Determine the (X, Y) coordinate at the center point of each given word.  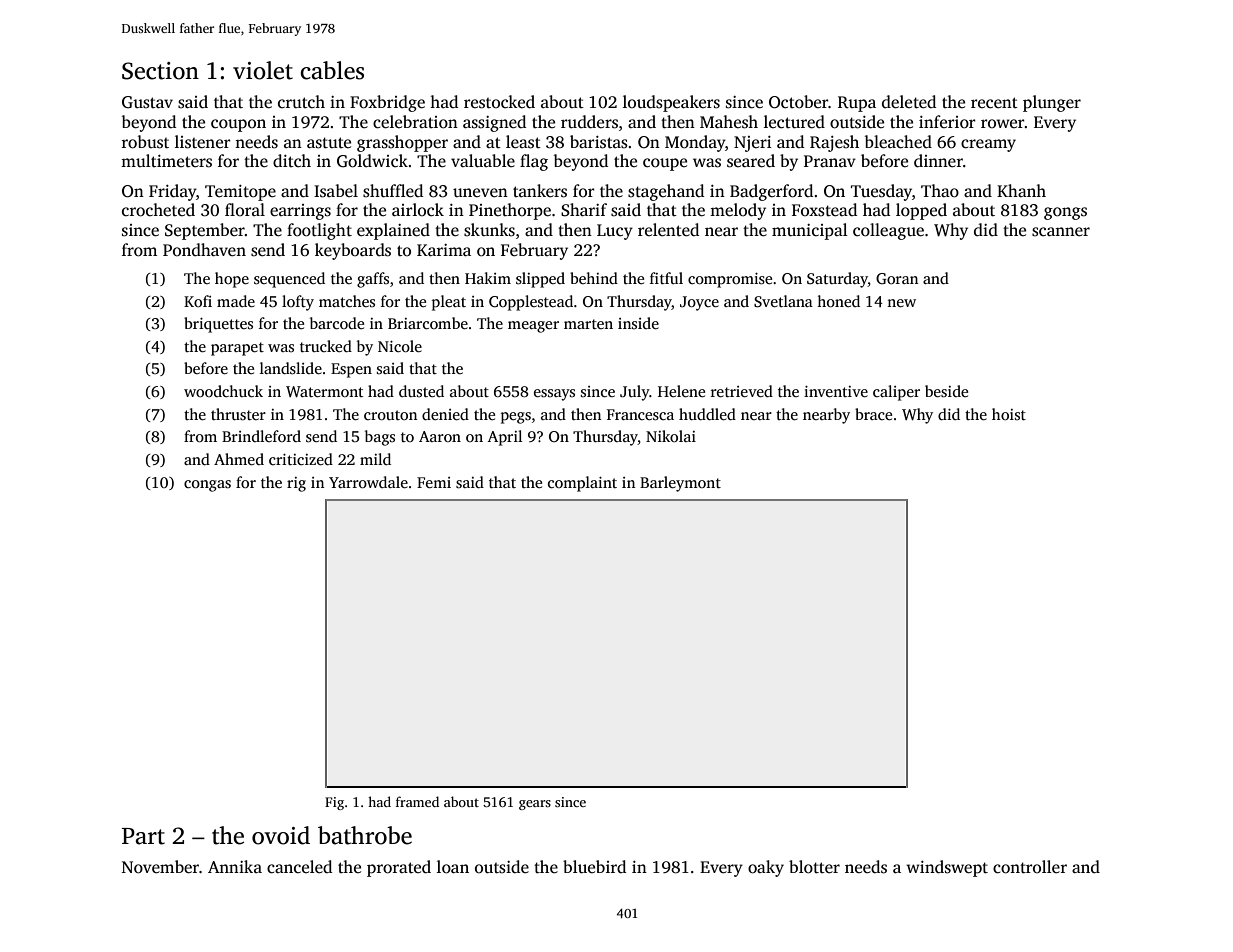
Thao (940, 191)
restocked (499, 102)
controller (1030, 867)
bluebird (594, 866)
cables (332, 70)
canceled (299, 867)
